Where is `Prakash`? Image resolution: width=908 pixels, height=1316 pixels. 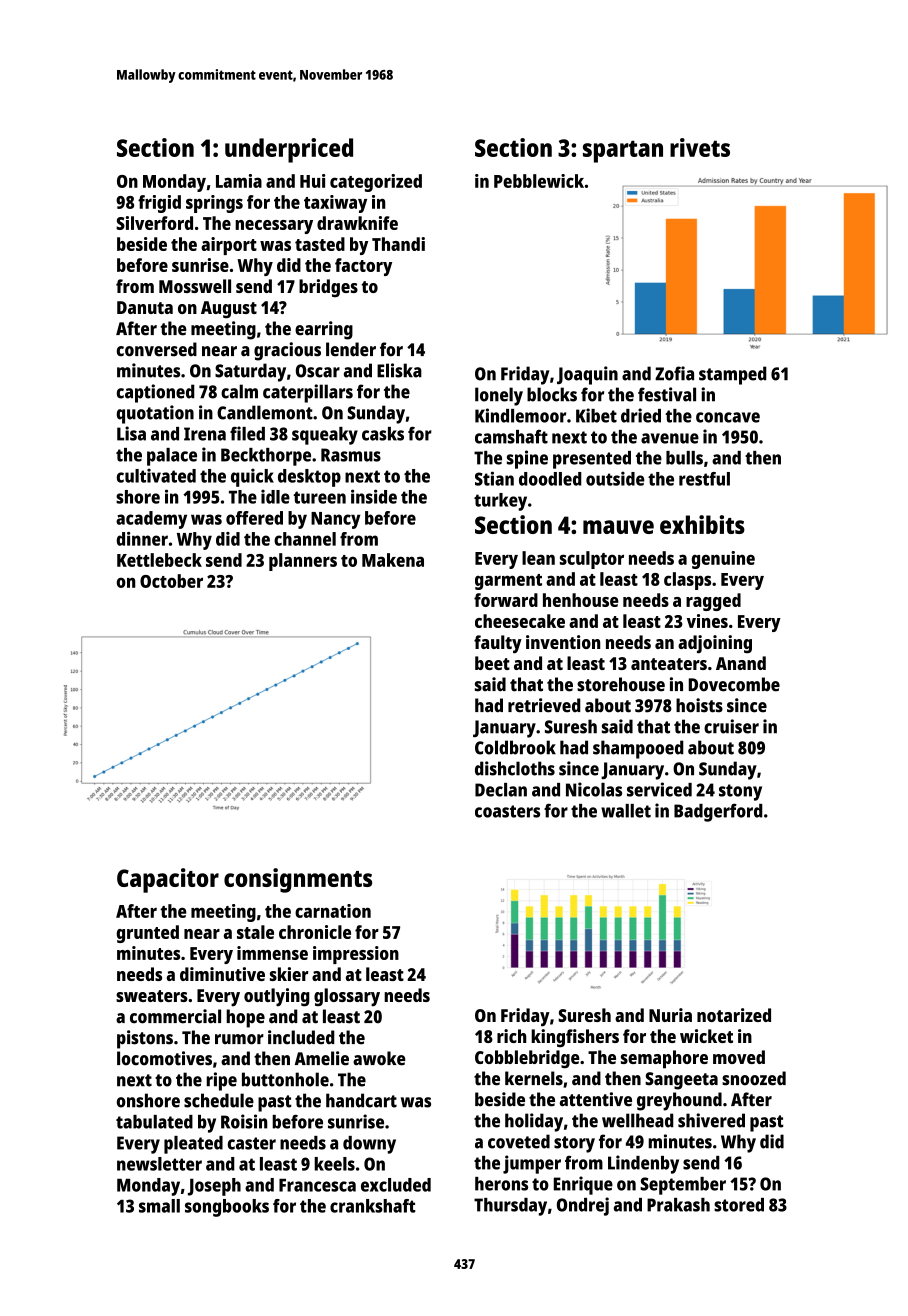 Prakash is located at coordinates (678, 1205).
